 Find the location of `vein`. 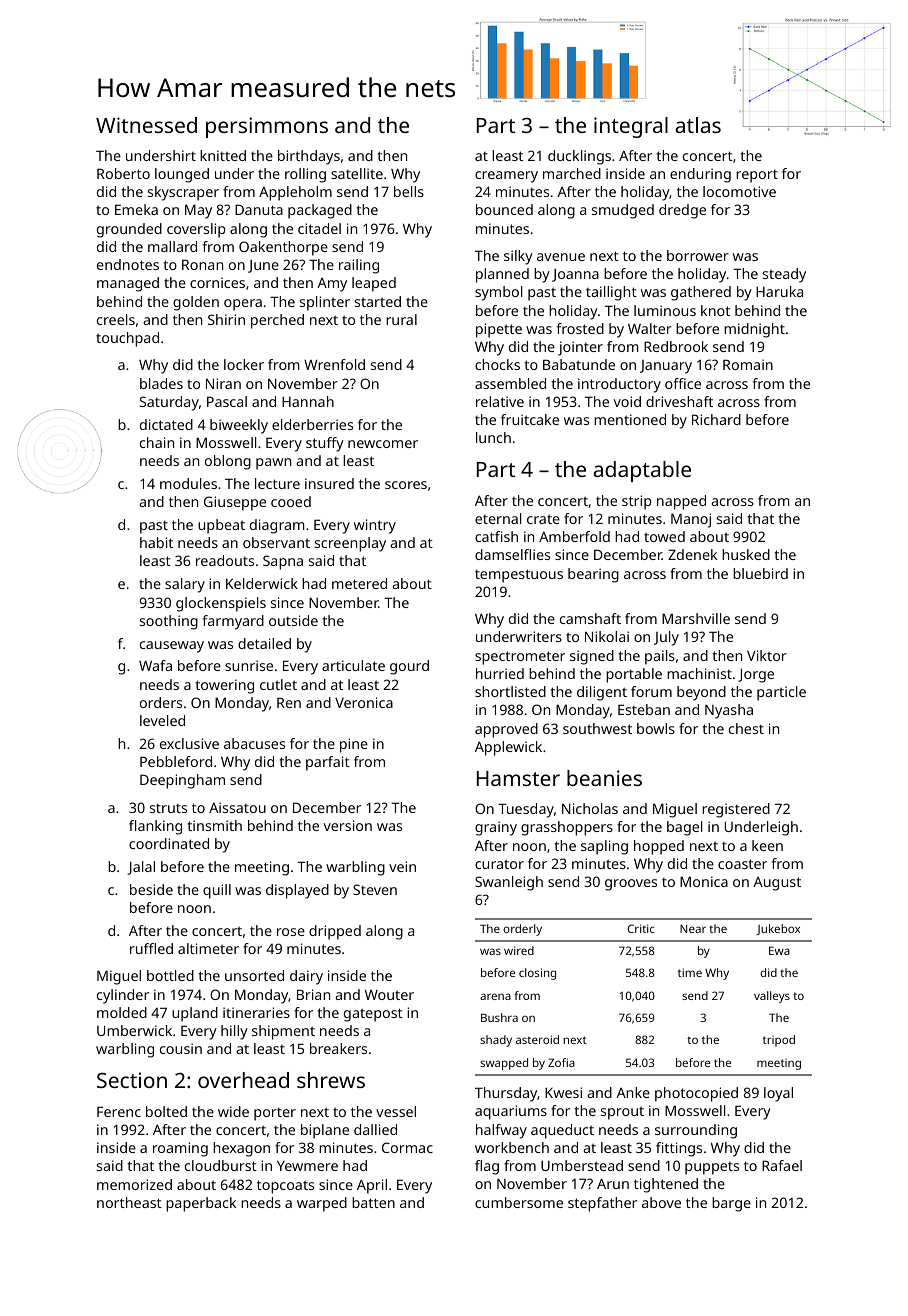

vein is located at coordinates (402, 866).
